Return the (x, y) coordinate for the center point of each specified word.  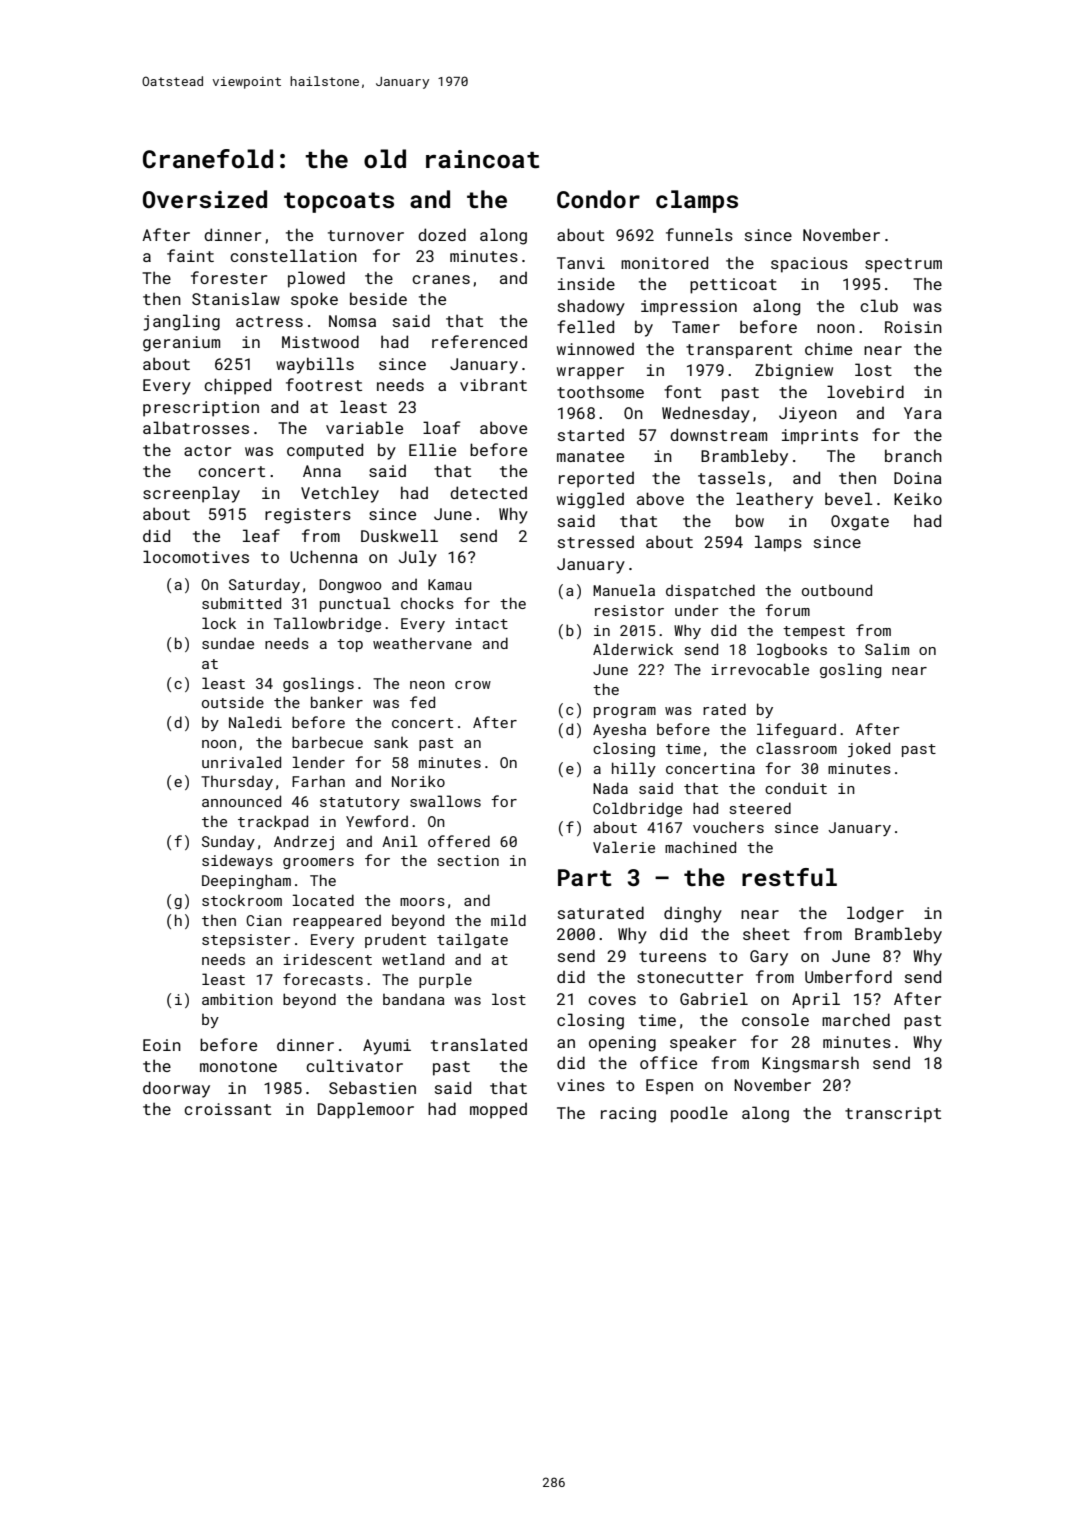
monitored (664, 262)
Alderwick (633, 649)
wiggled (590, 500)
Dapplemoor (366, 1110)
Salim (887, 649)
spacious (809, 265)
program (625, 712)
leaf (261, 535)
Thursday (237, 783)
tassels (731, 477)
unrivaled (241, 762)
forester (229, 277)
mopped (498, 1111)
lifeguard (796, 730)
